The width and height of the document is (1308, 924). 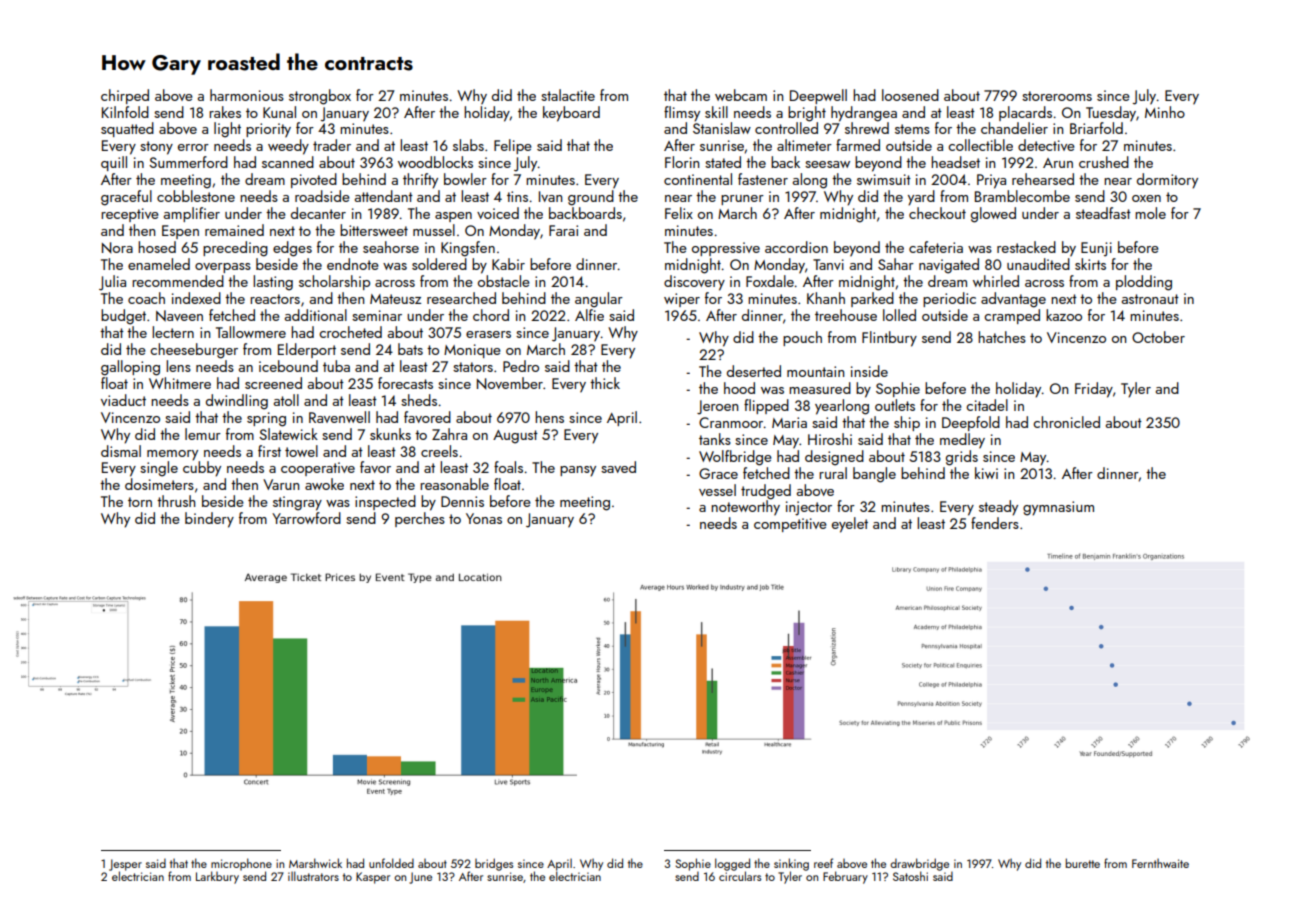 I want to click on Minho, so click(x=1165, y=112).
